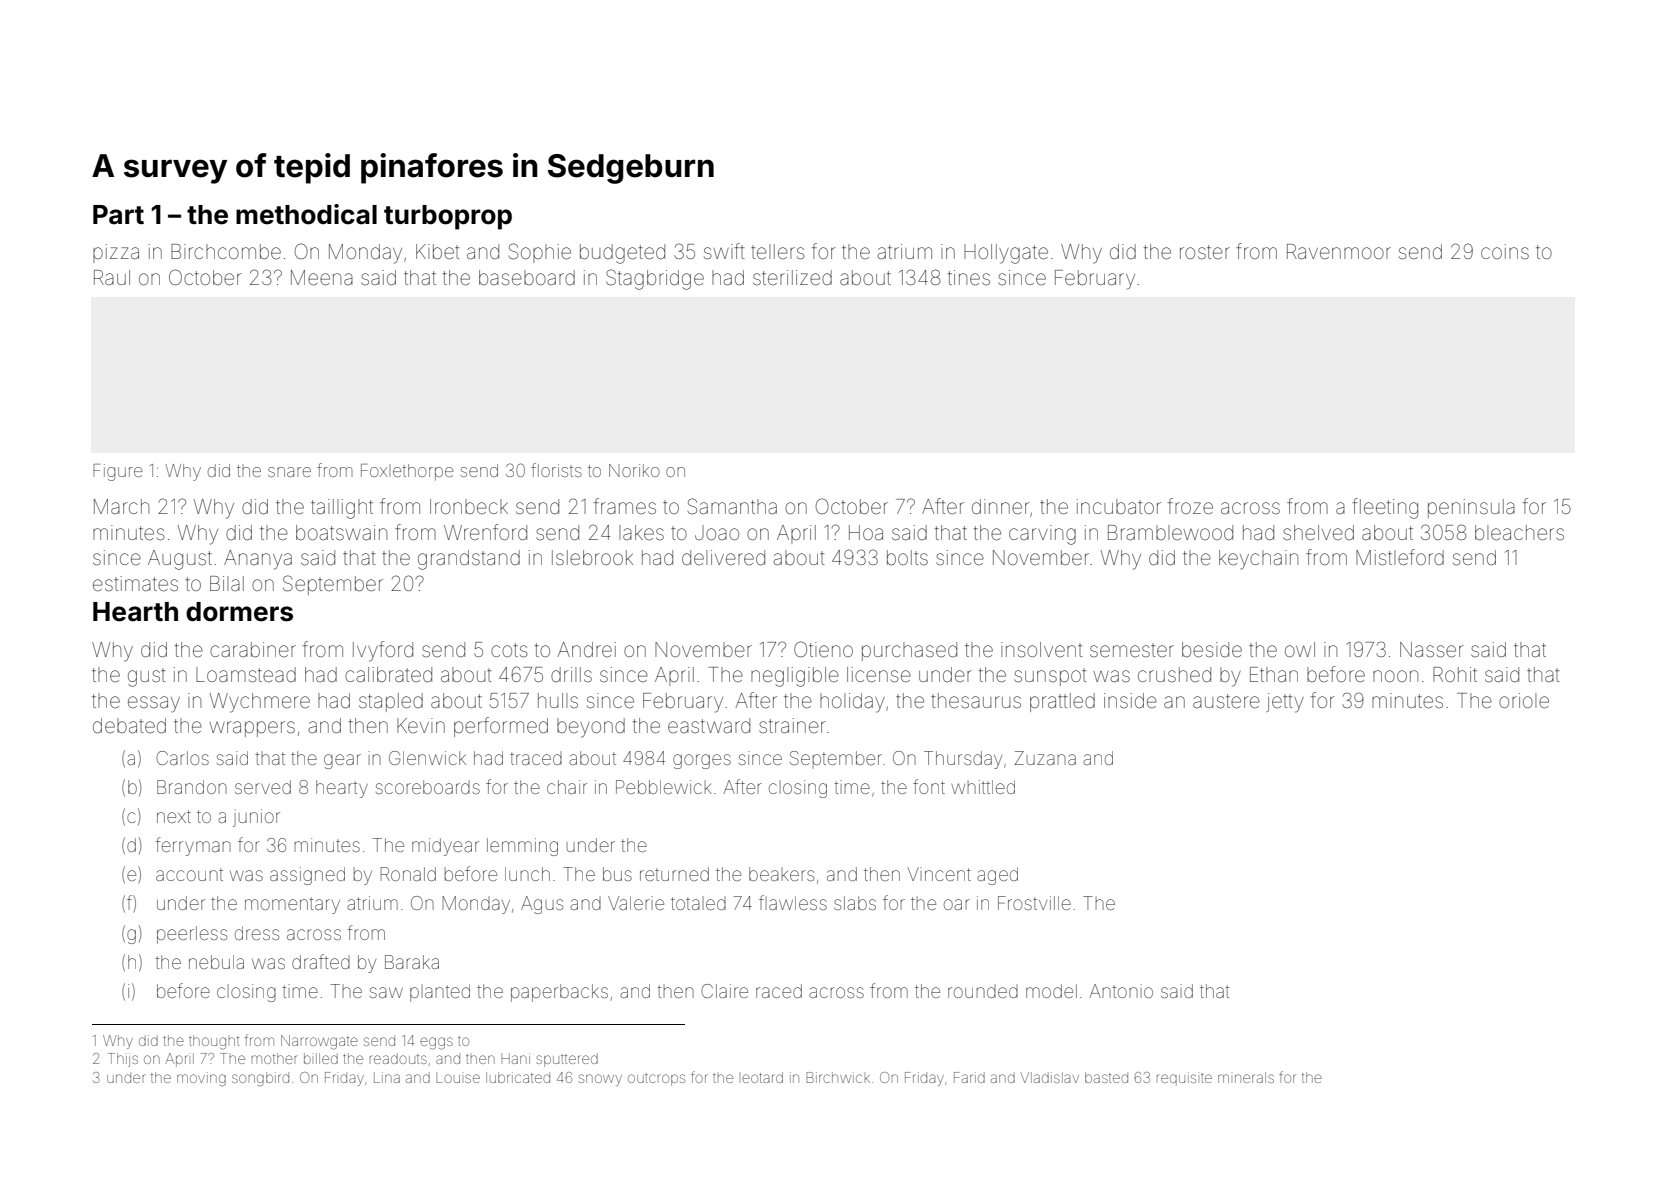 This screenshot has height=1179, width=1667. Describe the element at coordinates (1246, 1077) in the screenshot. I see `minerals` at that location.
